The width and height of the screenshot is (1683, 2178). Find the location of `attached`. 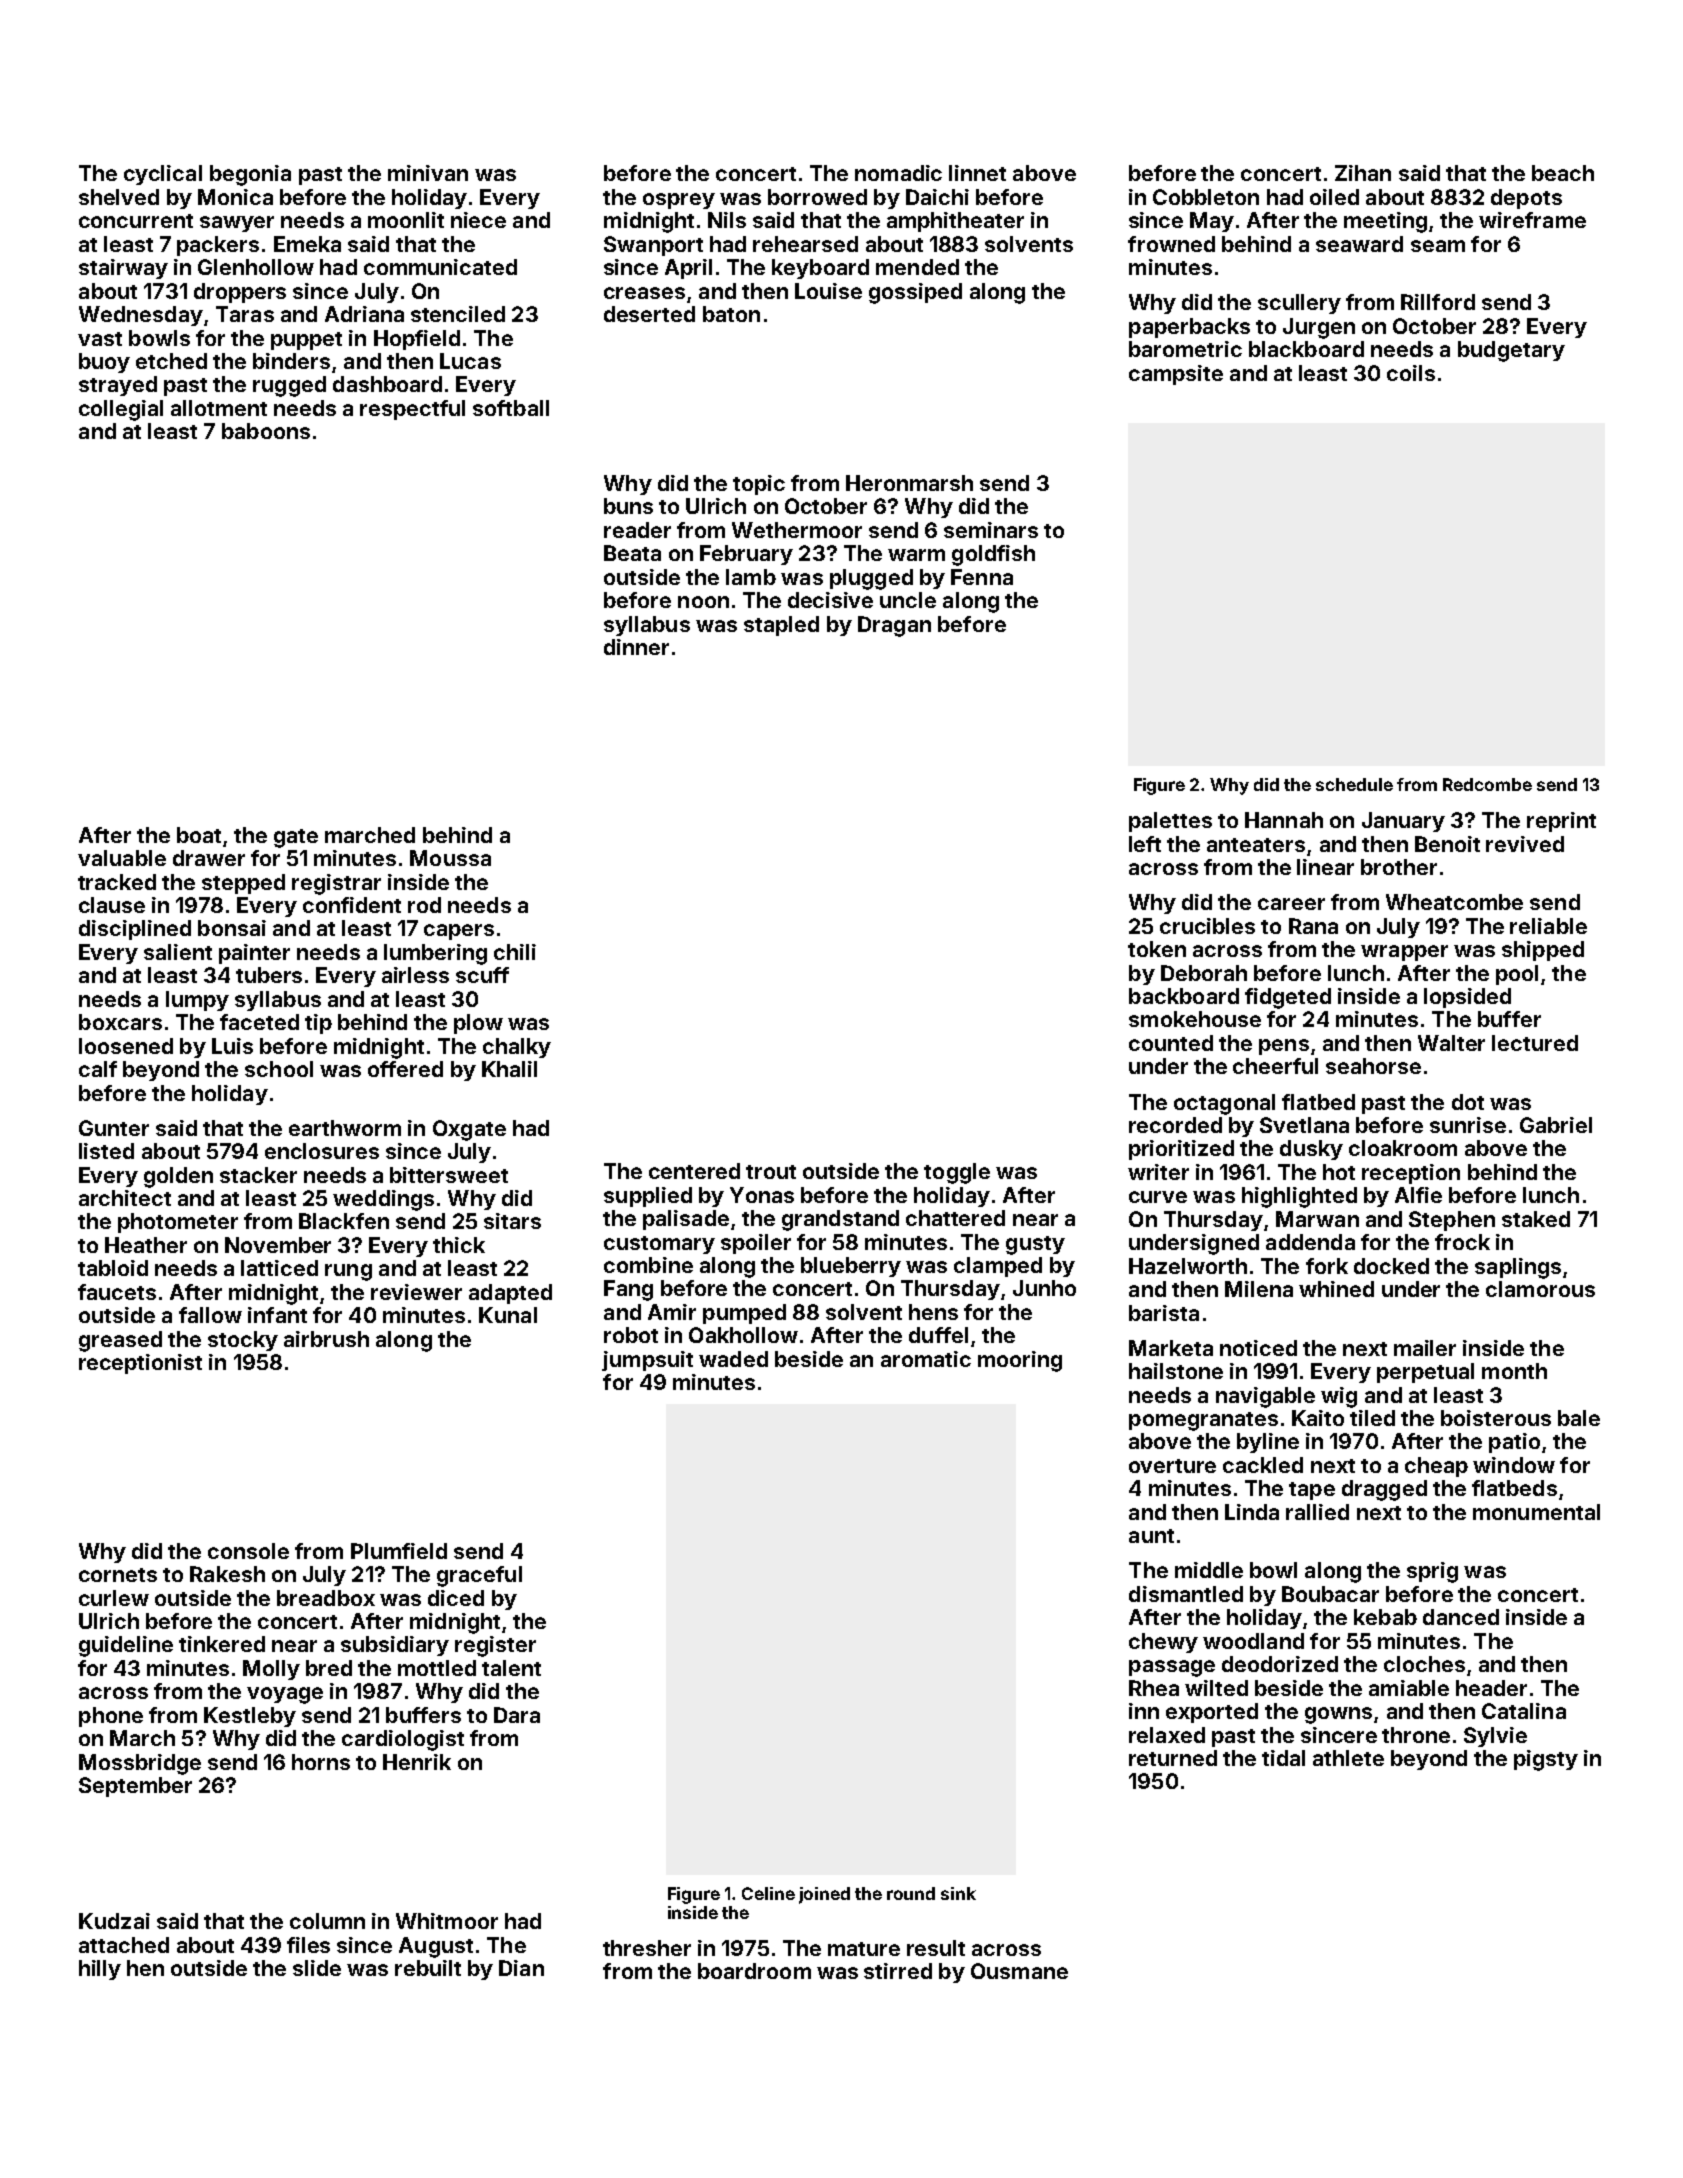

attached is located at coordinates (124, 1945).
